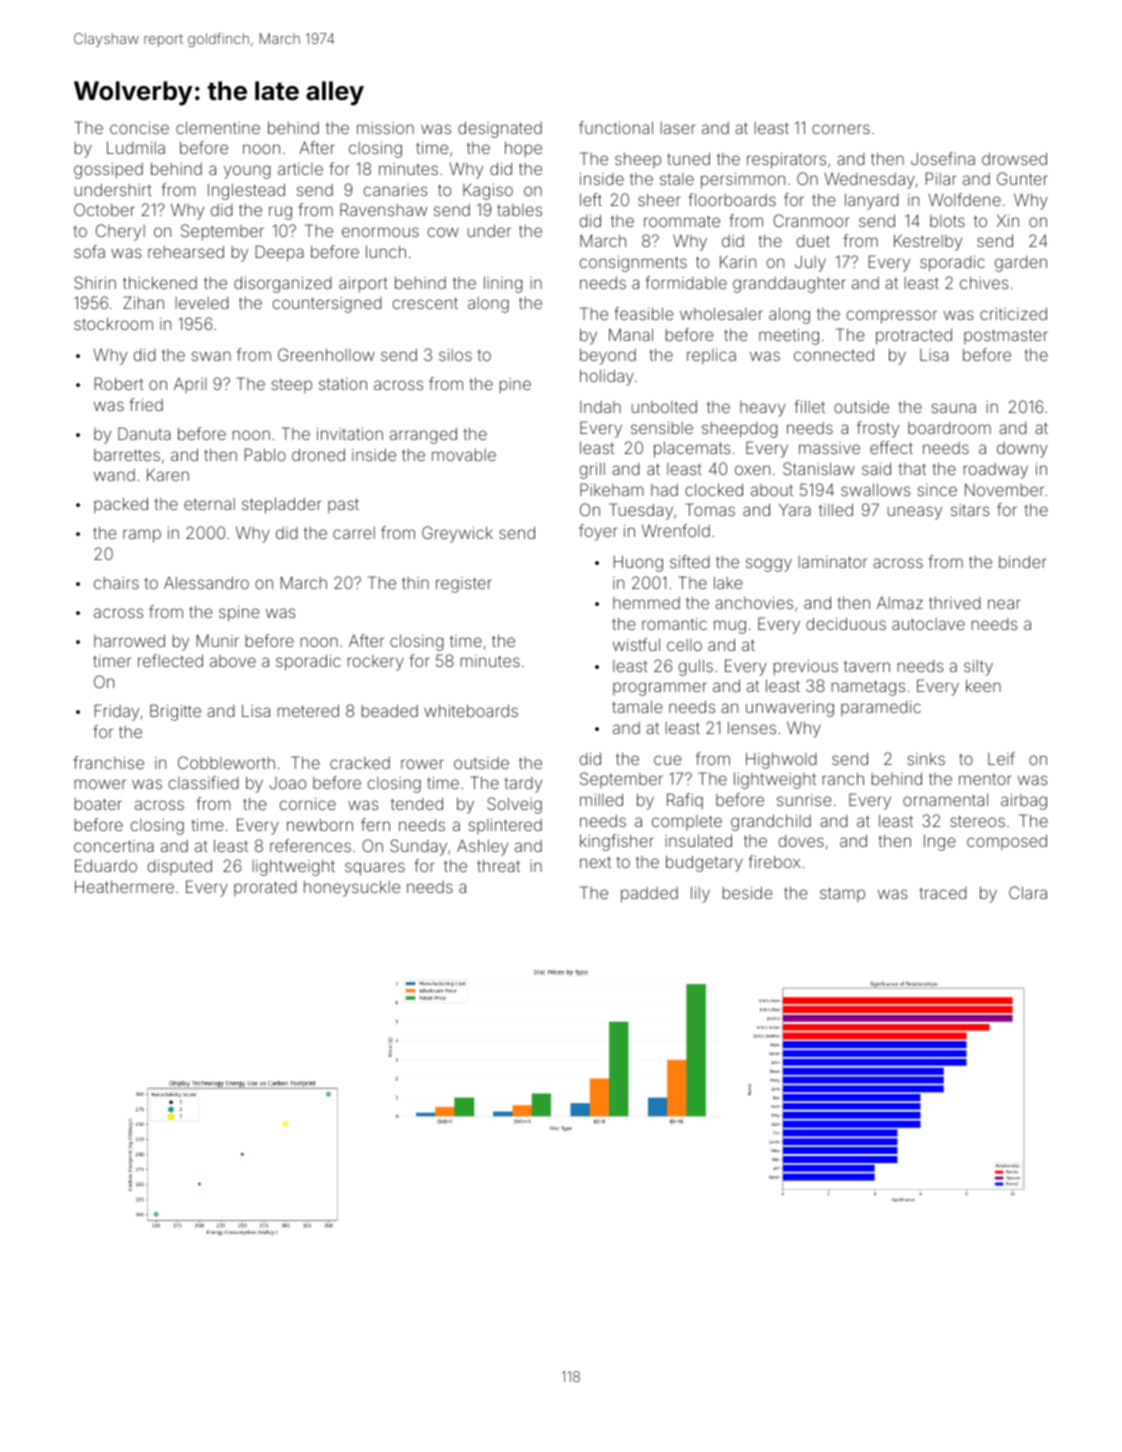  I want to click on silos, so click(455, 354).
